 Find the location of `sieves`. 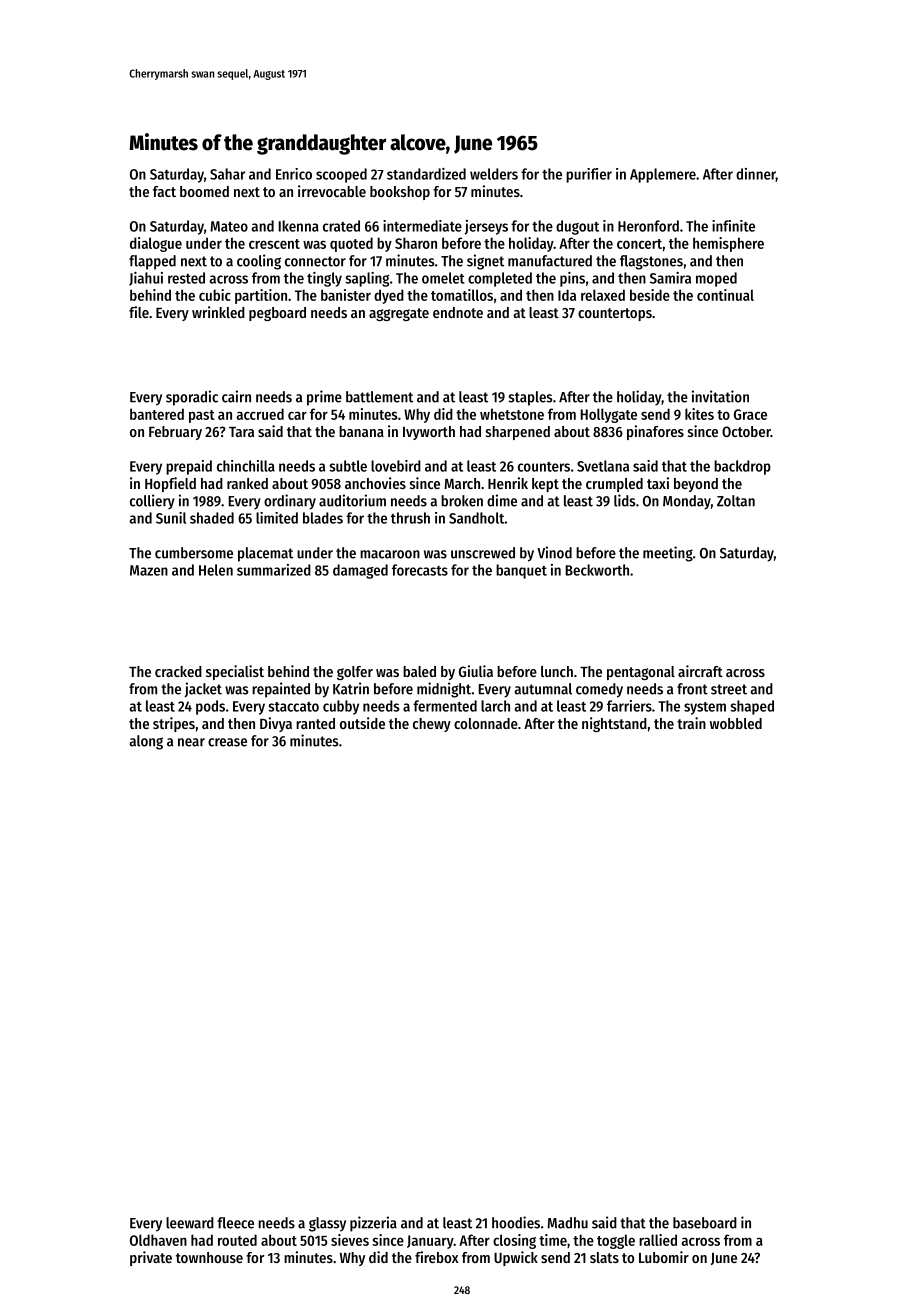

sieves is located at coordinates (350, 1240).
